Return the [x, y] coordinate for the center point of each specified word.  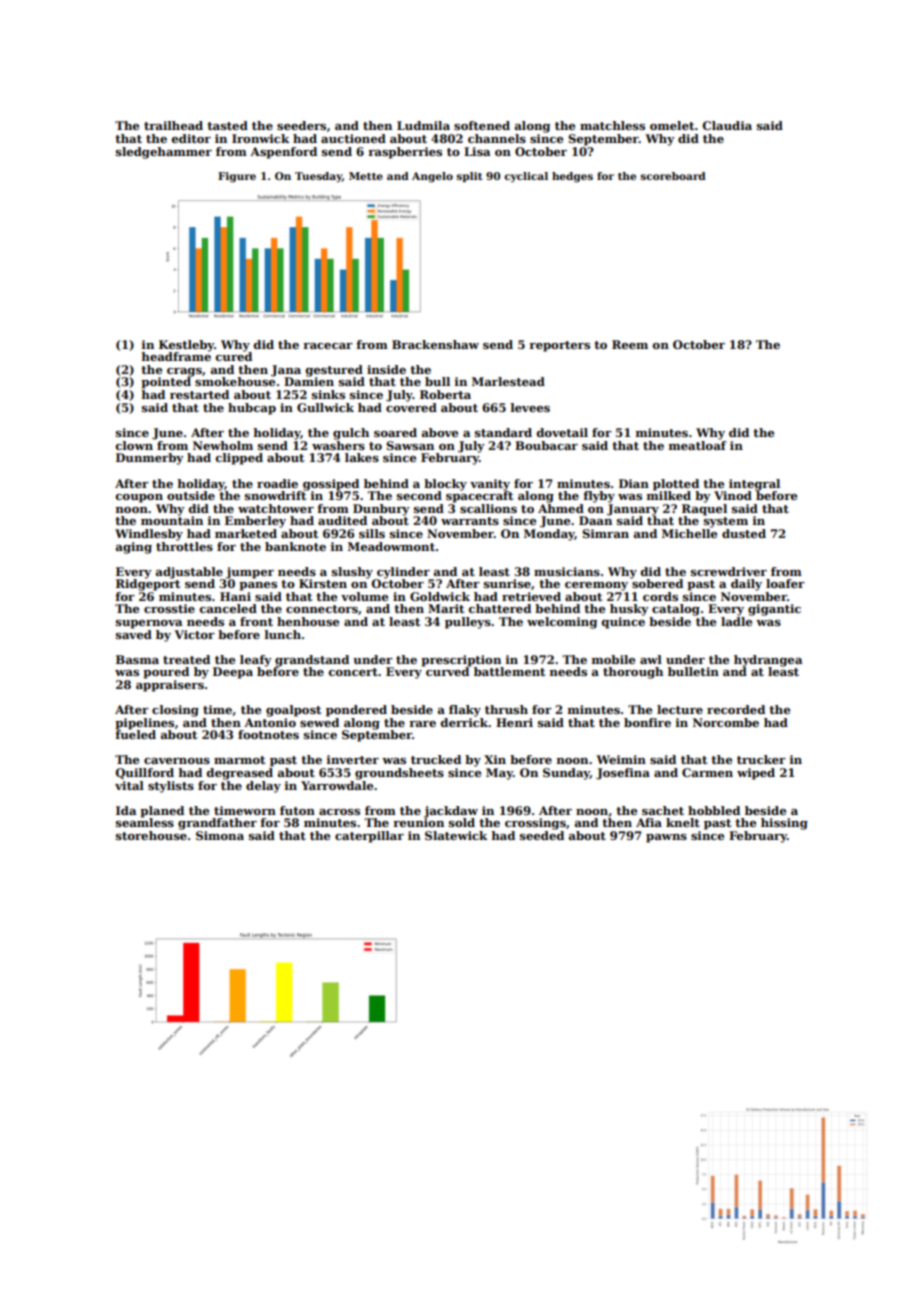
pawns [666, 838]
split [470, 177]
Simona [220, 835]
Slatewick [456, 835]
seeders [301, 125]
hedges [572, 177]
